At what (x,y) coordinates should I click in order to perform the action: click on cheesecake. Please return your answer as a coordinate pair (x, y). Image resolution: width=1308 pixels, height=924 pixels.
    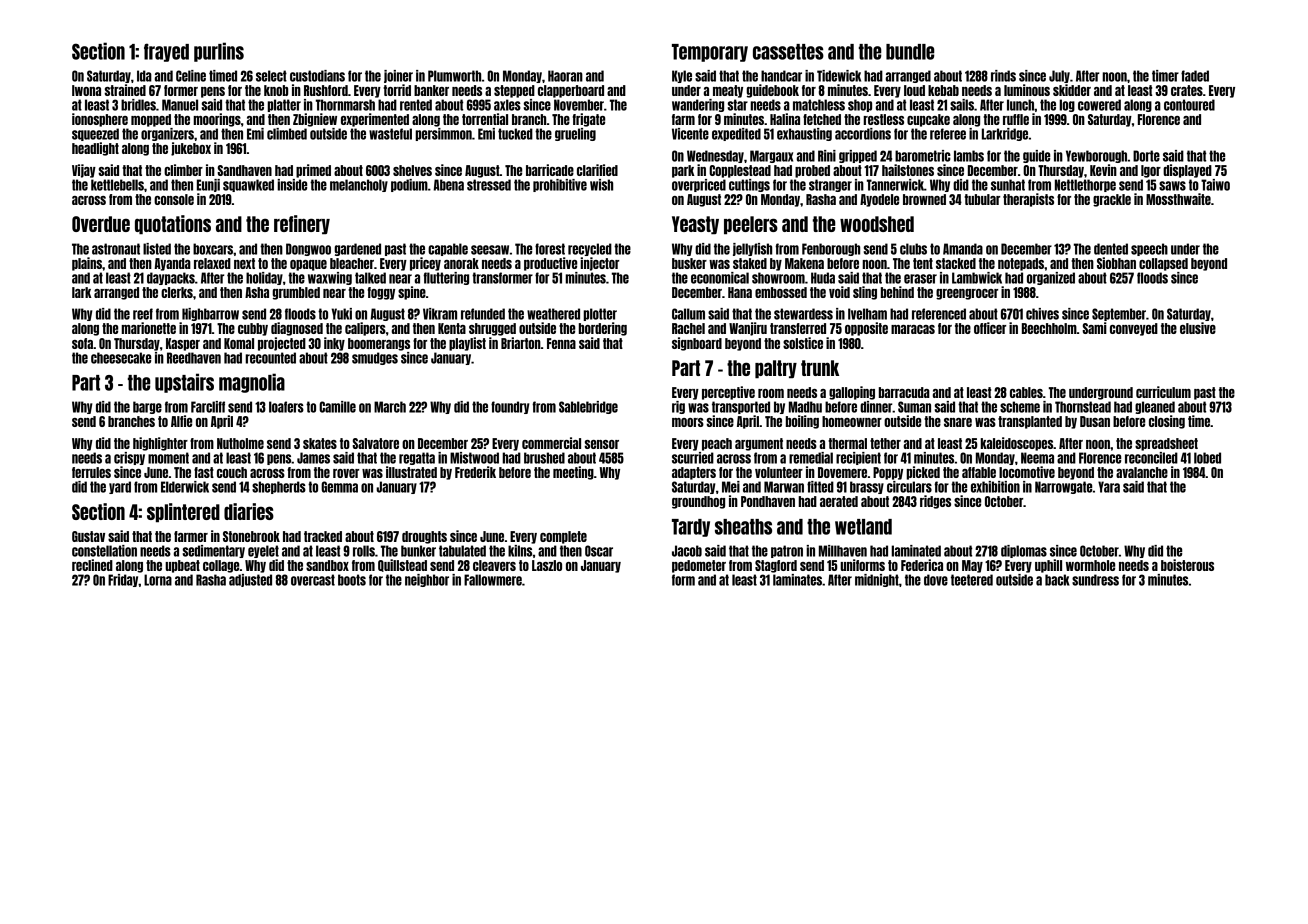
    Looking at the image, I should click on (121, 358).
